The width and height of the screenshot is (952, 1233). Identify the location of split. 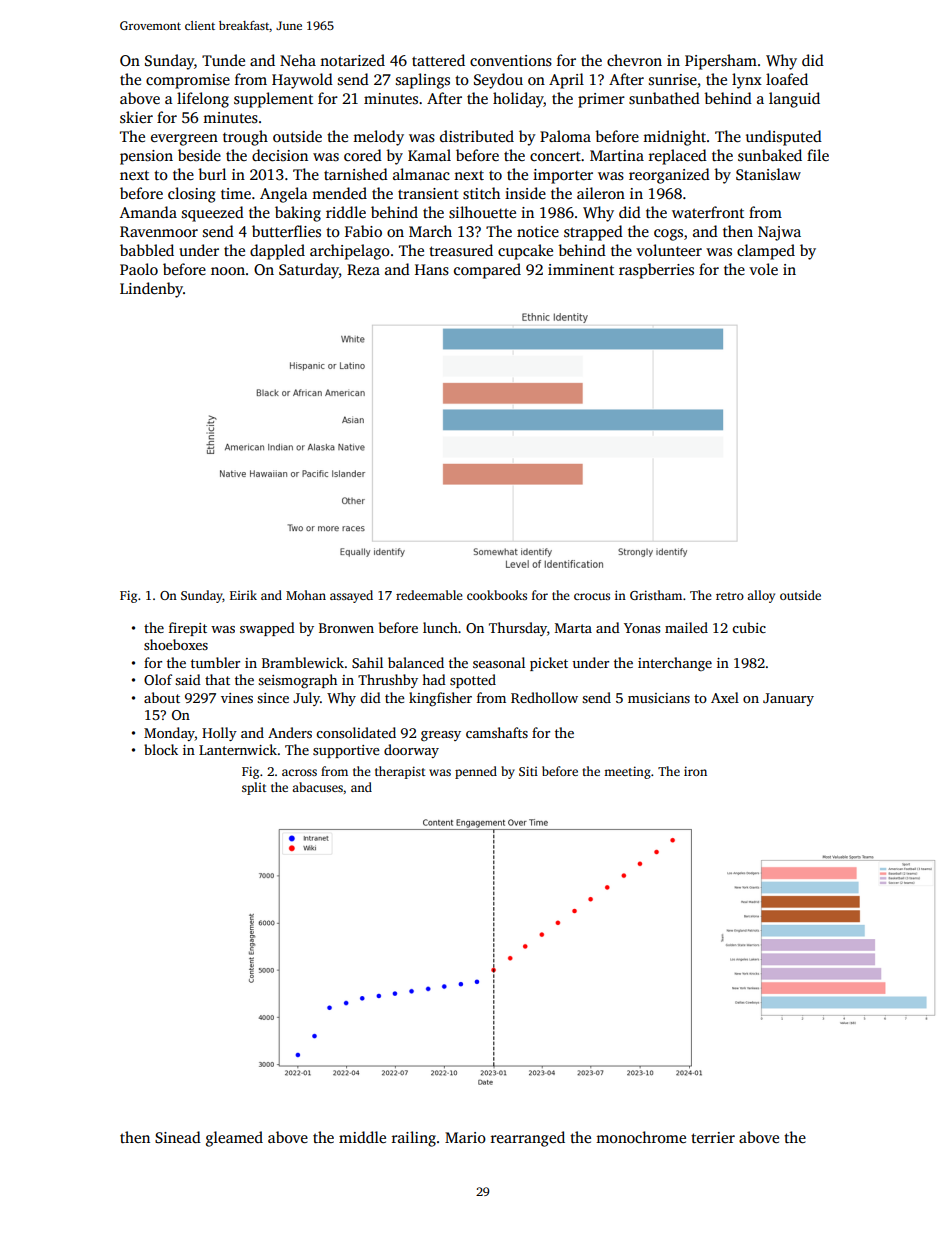
(254, 788).
